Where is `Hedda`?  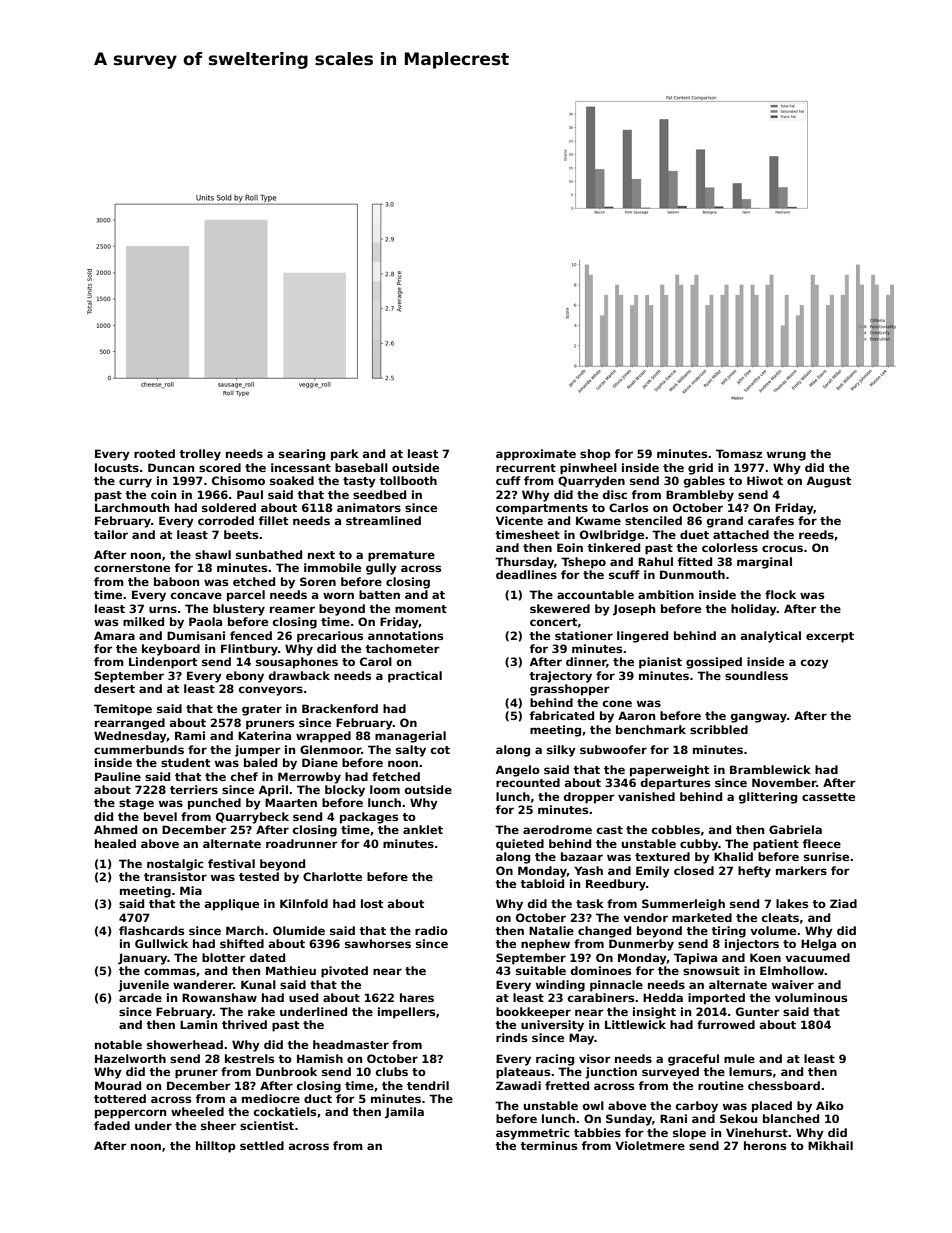 Hedda is located at coordinates (663, 997).
